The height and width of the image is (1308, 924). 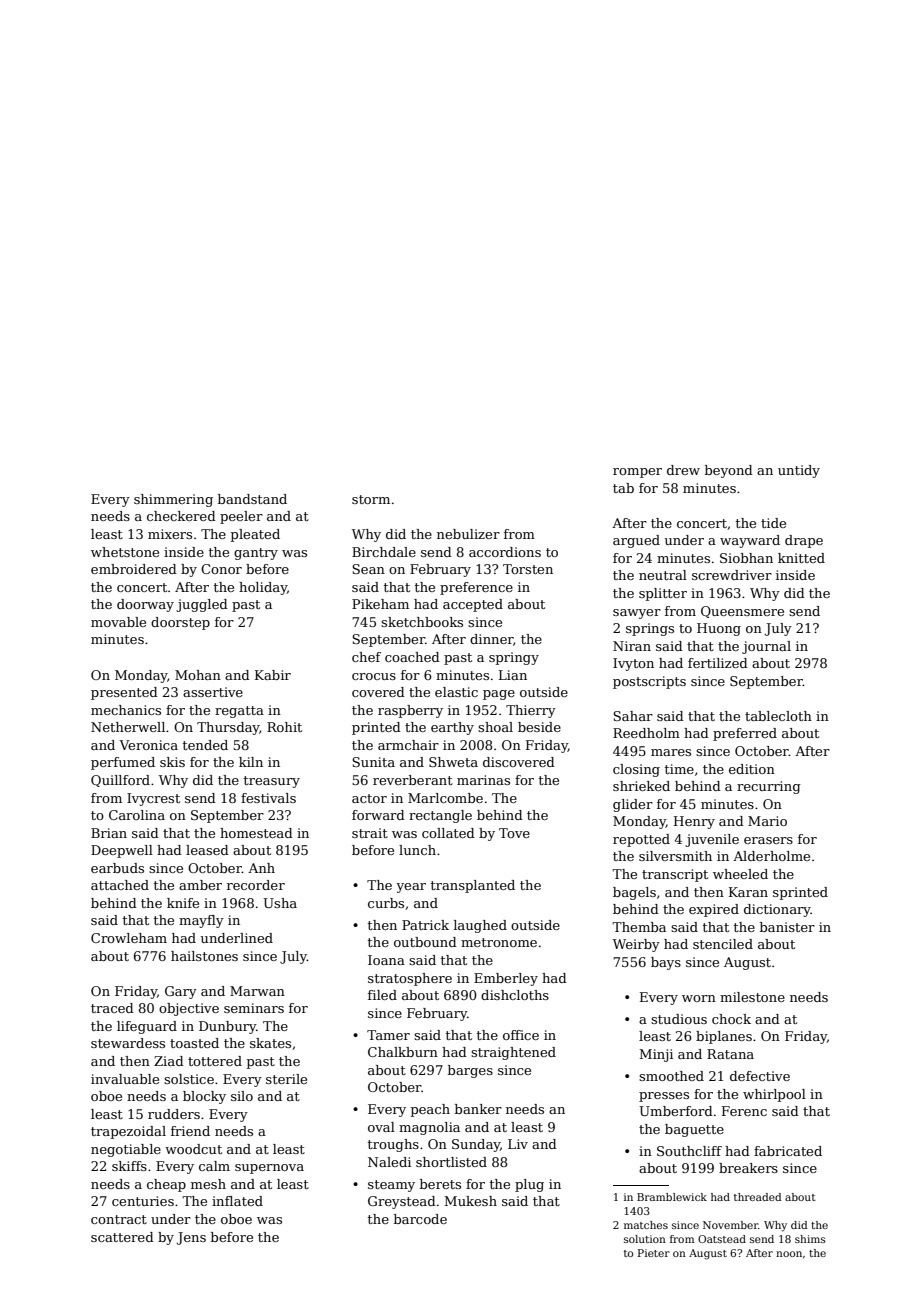 What do you see at coordinates (718, 663) in the image?
I see `fertilized` at bounding box center [718, 663].
